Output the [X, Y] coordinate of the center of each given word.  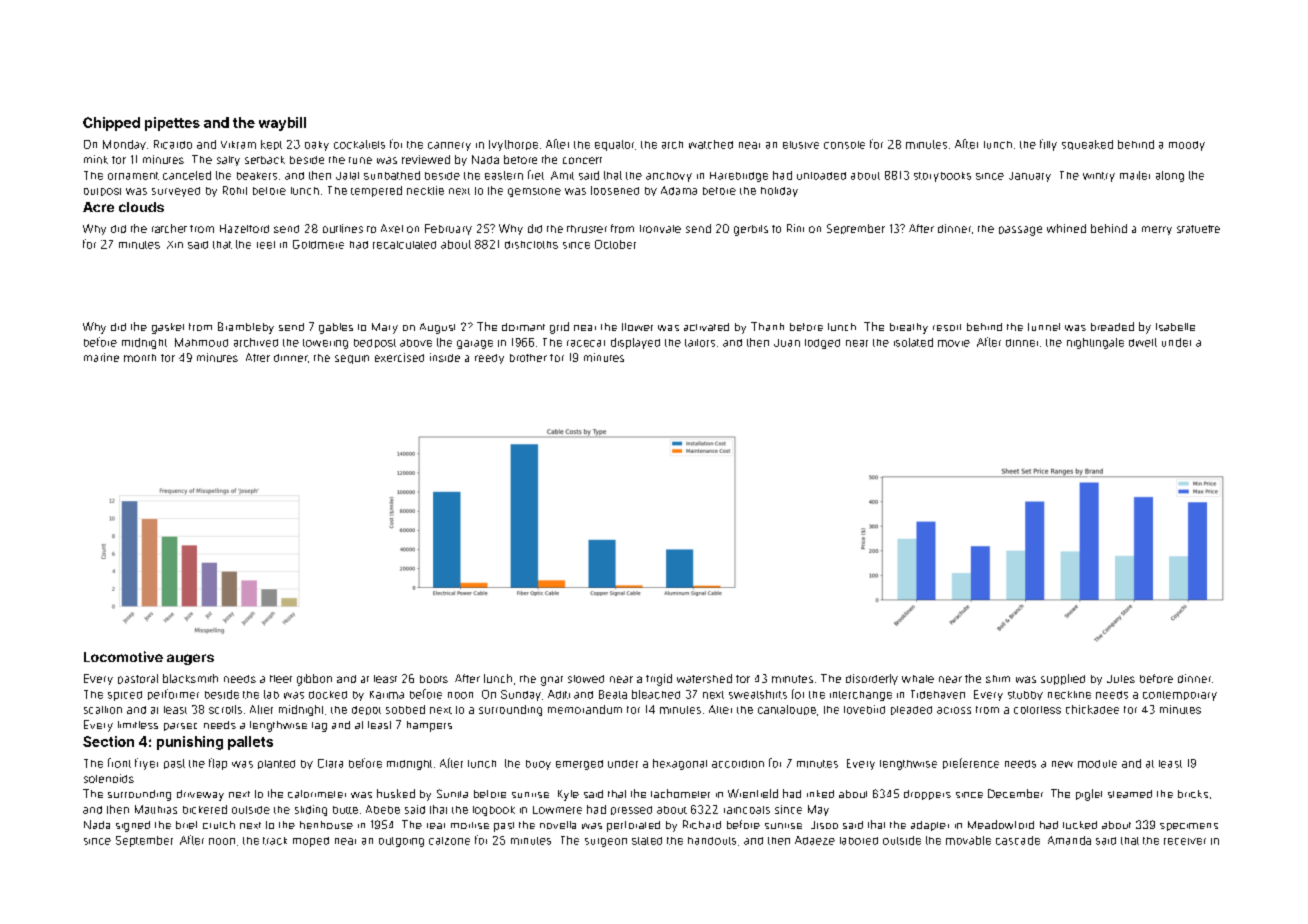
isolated [913, 342]
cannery [449, 146]
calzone [449, 841]
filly [1048, 145]
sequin [352, 359]
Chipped [111, 124]
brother [528, 358]
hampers [429, 726]
